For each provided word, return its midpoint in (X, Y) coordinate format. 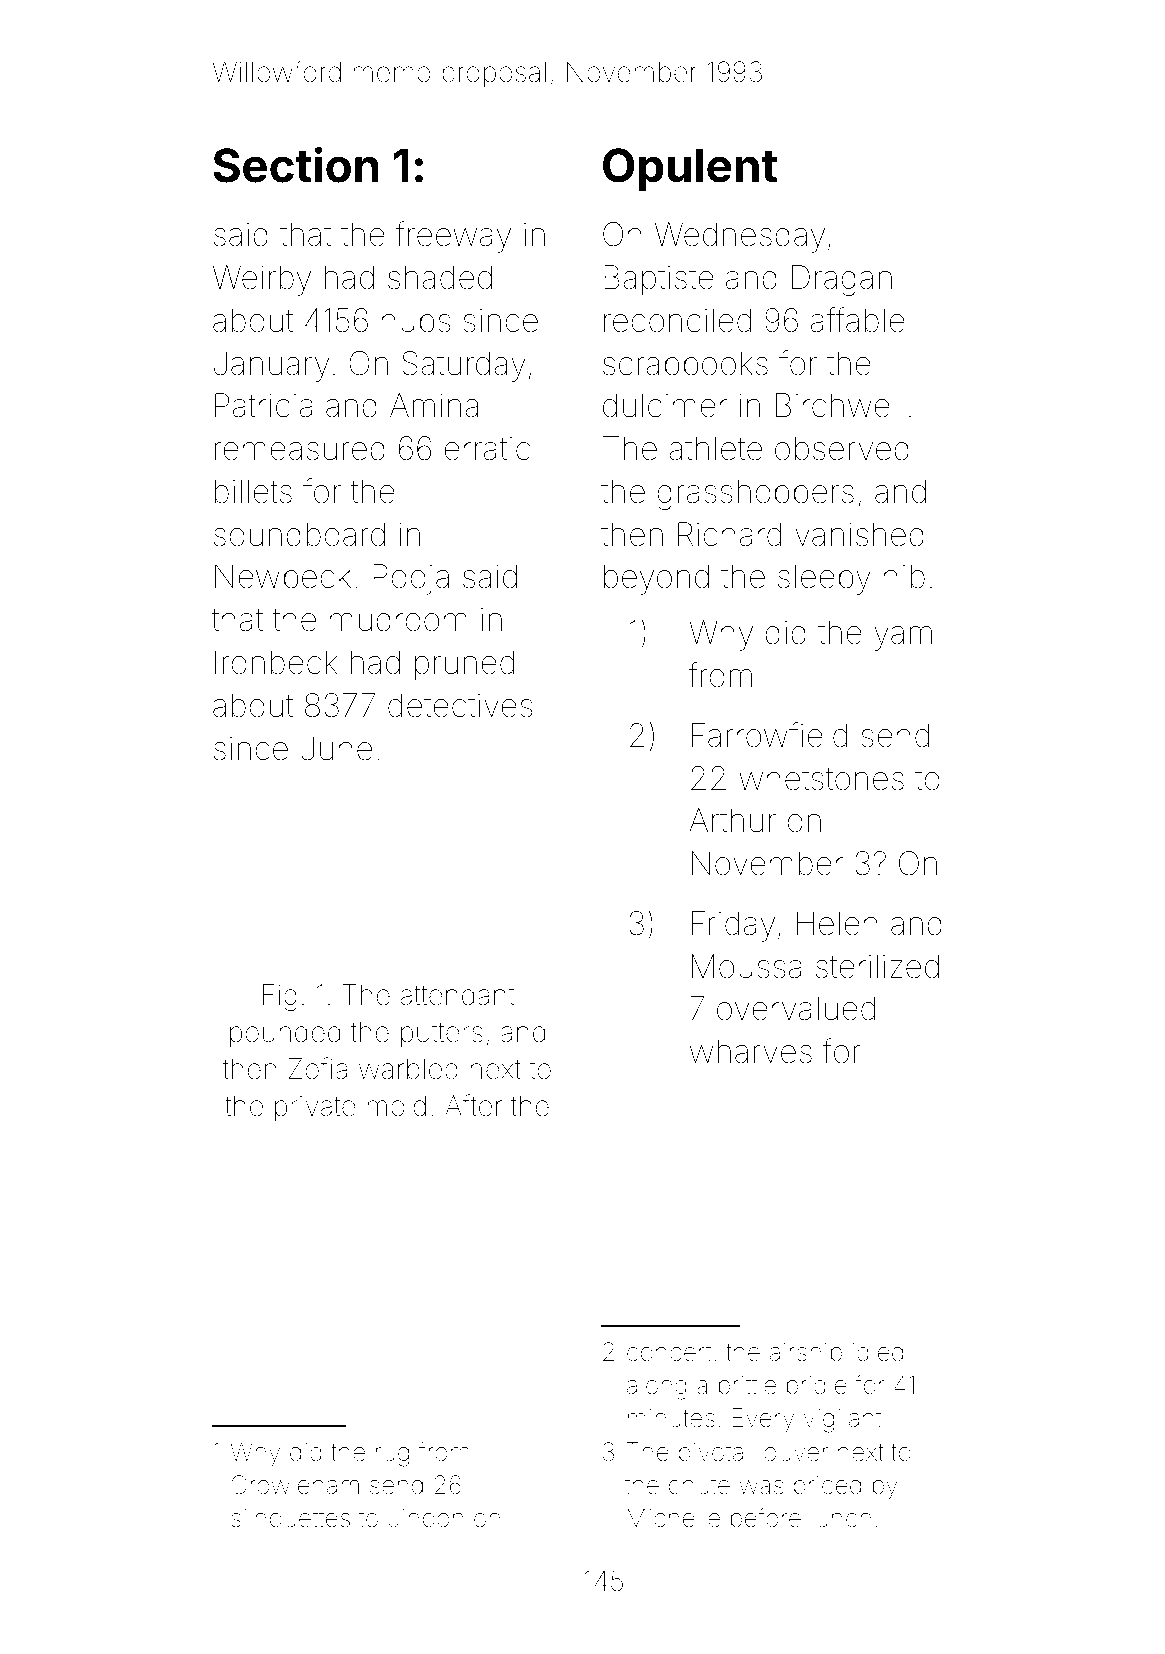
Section (296, 165)
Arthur (732, 820)
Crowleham (295, 1485)
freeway (453, 237)
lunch (841, 1518)
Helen (837, 923)
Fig (280, 997)
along (657, 1387)
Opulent (690, 170)
